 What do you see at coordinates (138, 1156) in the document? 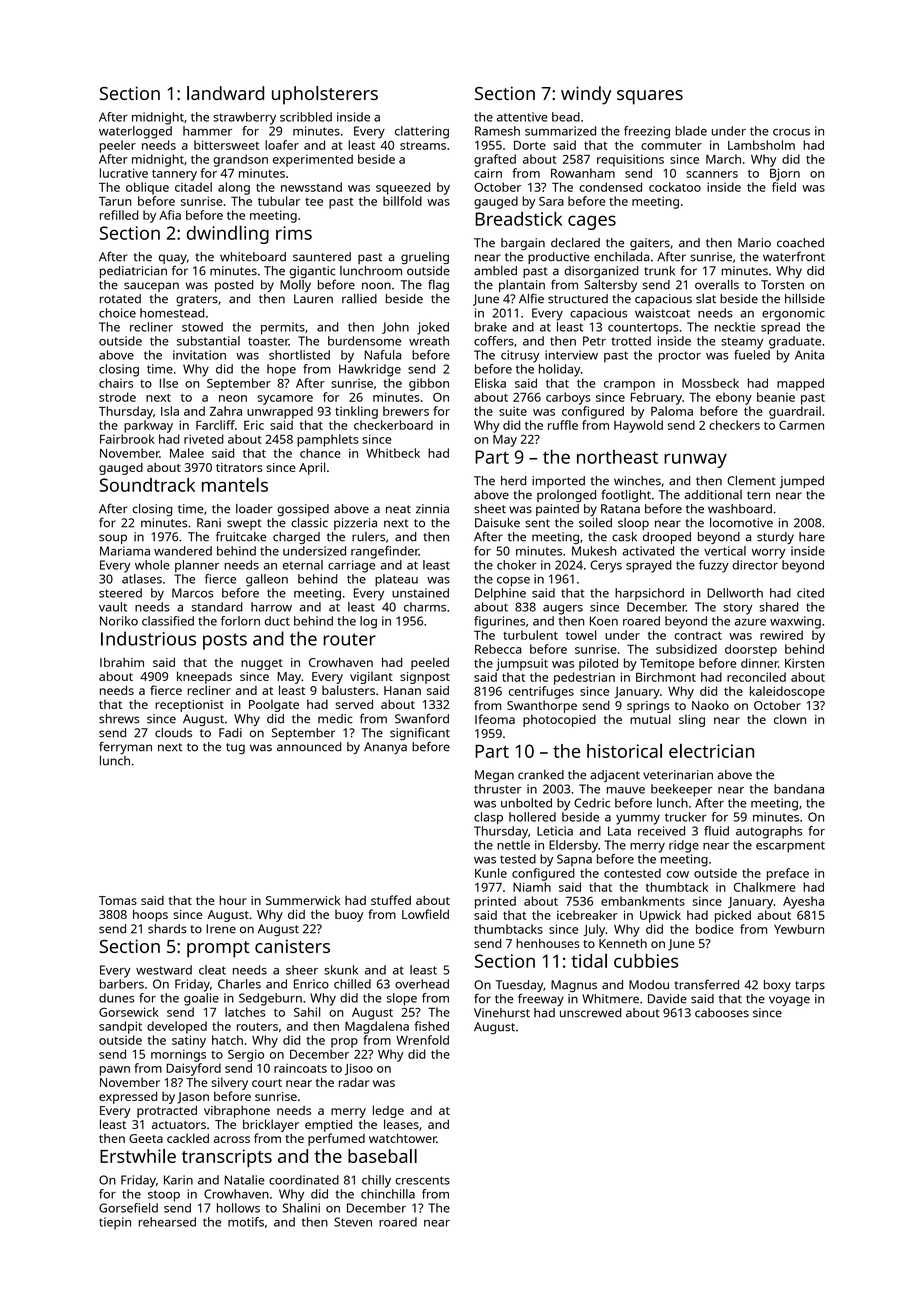
I see `Erstwhile` at bounding box center [138, 1156].
